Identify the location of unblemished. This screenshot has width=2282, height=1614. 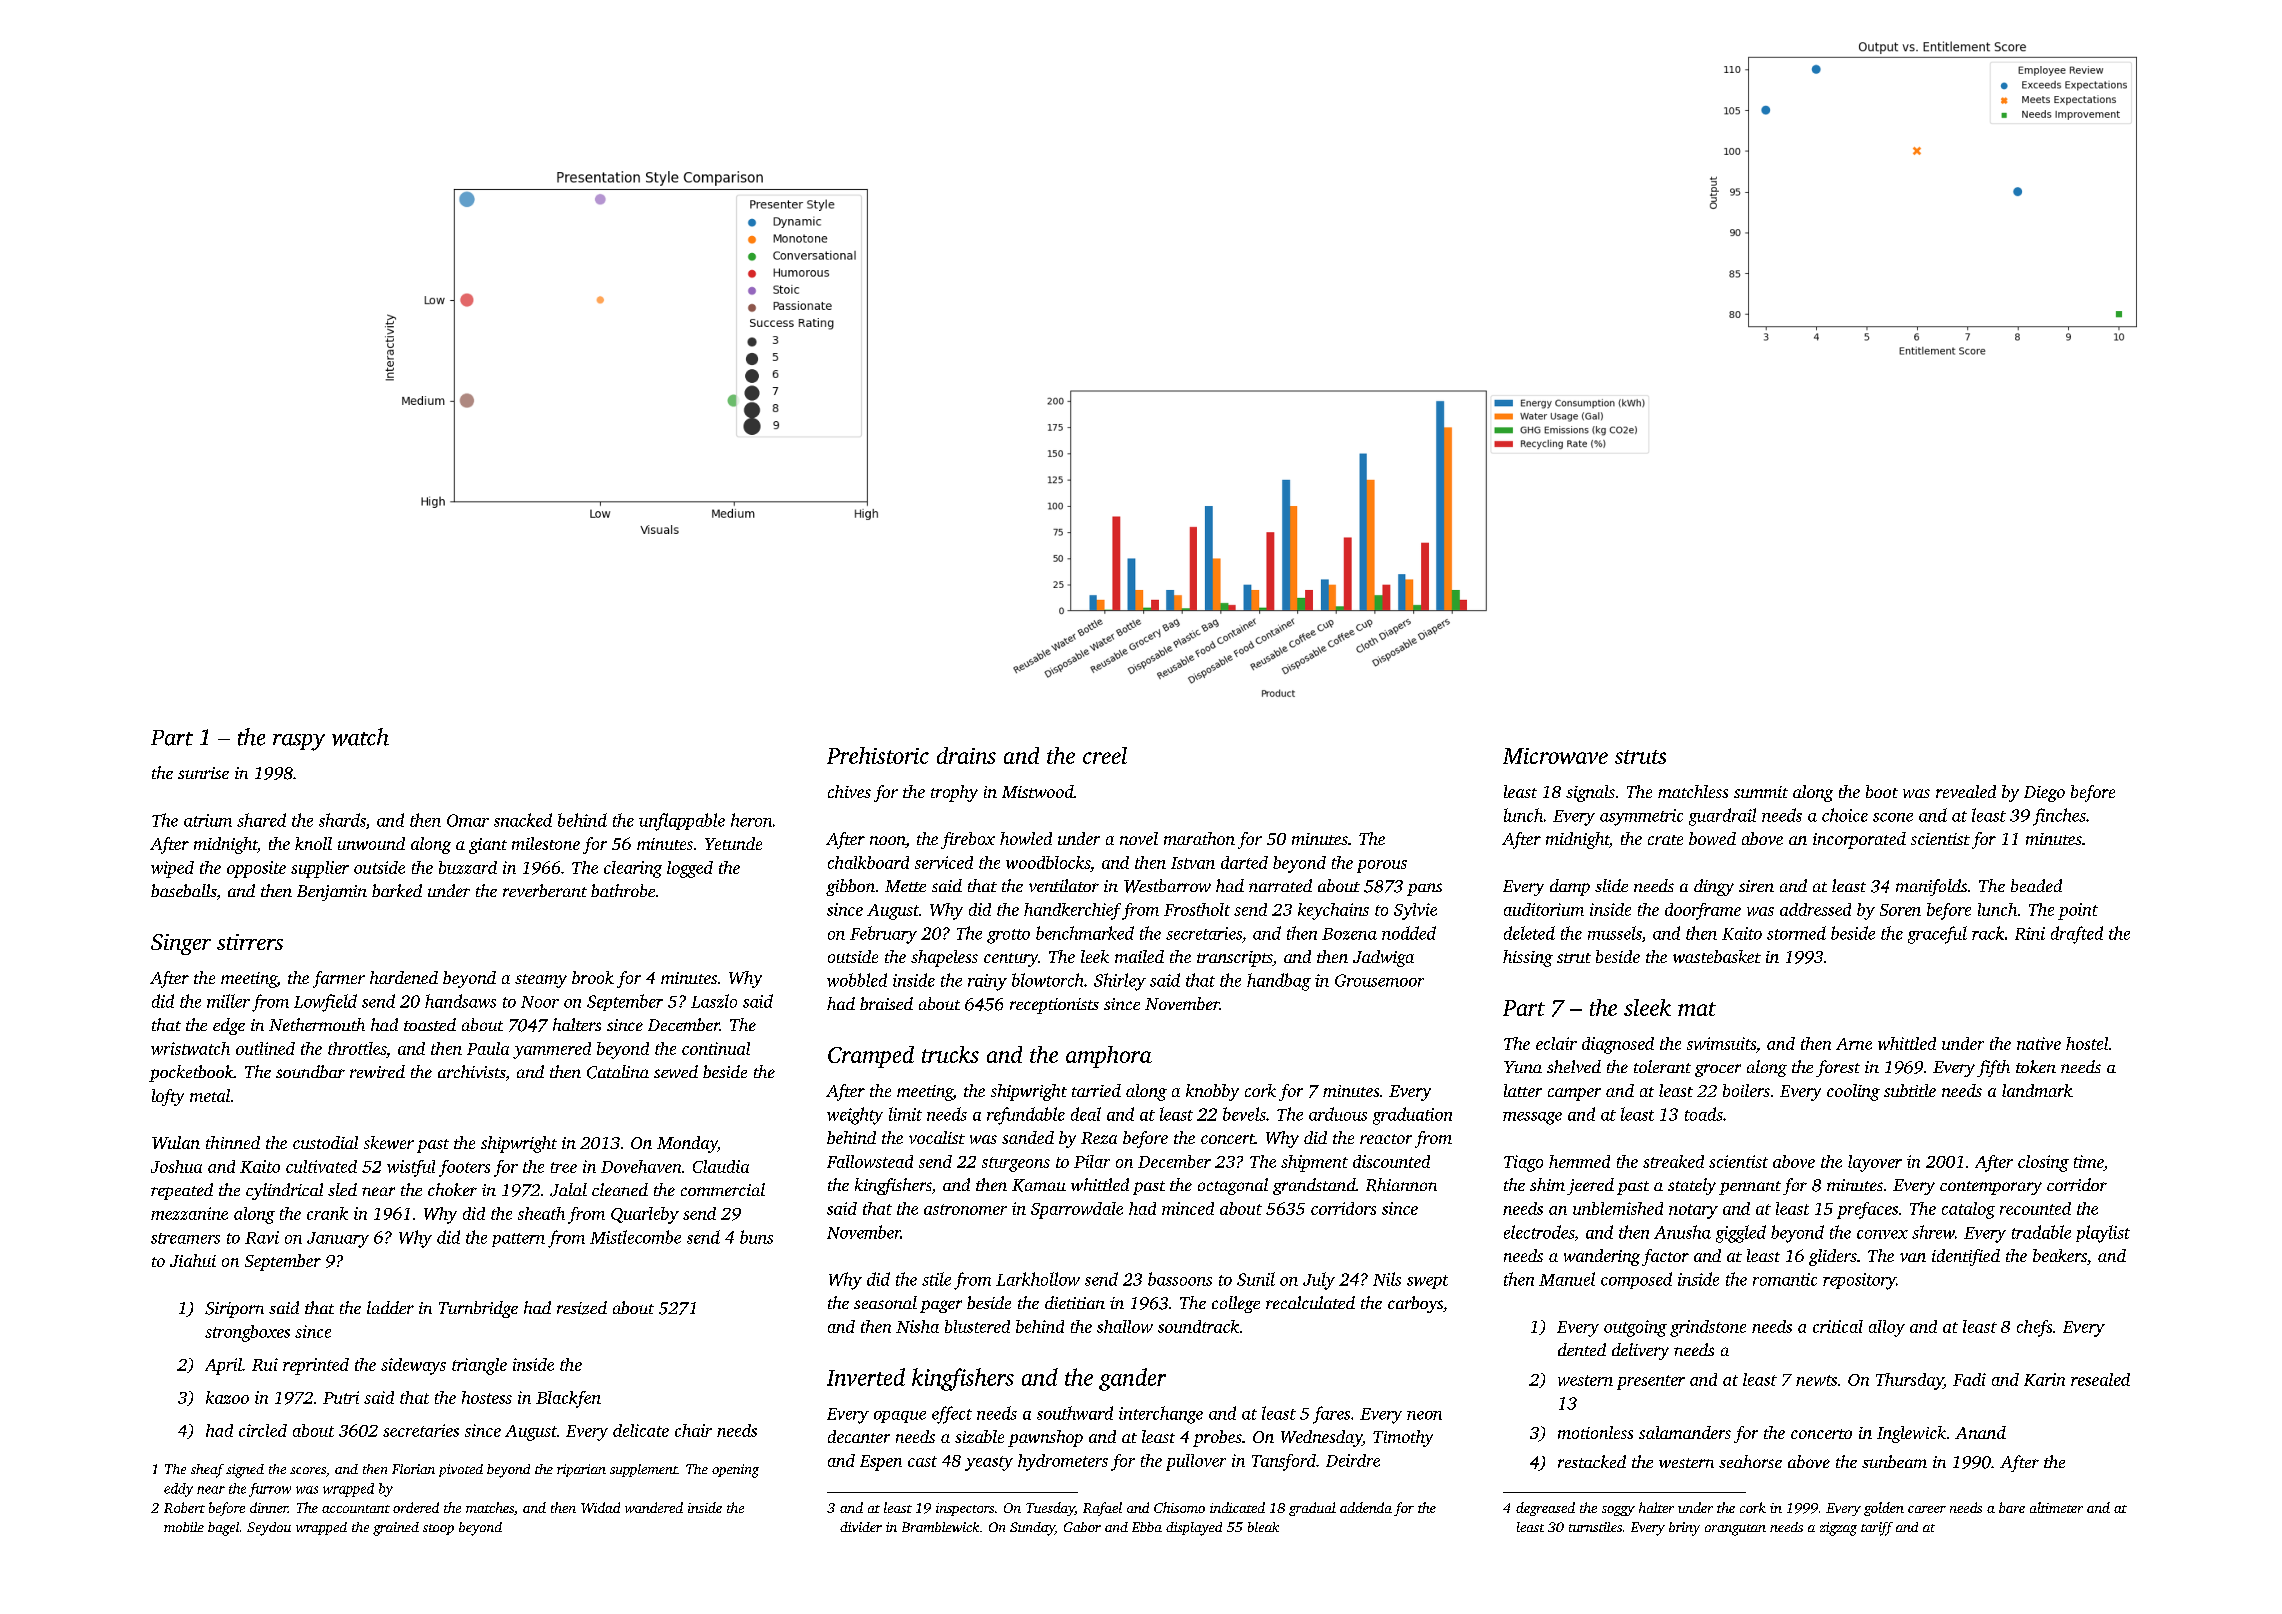
(1618, 1208).
